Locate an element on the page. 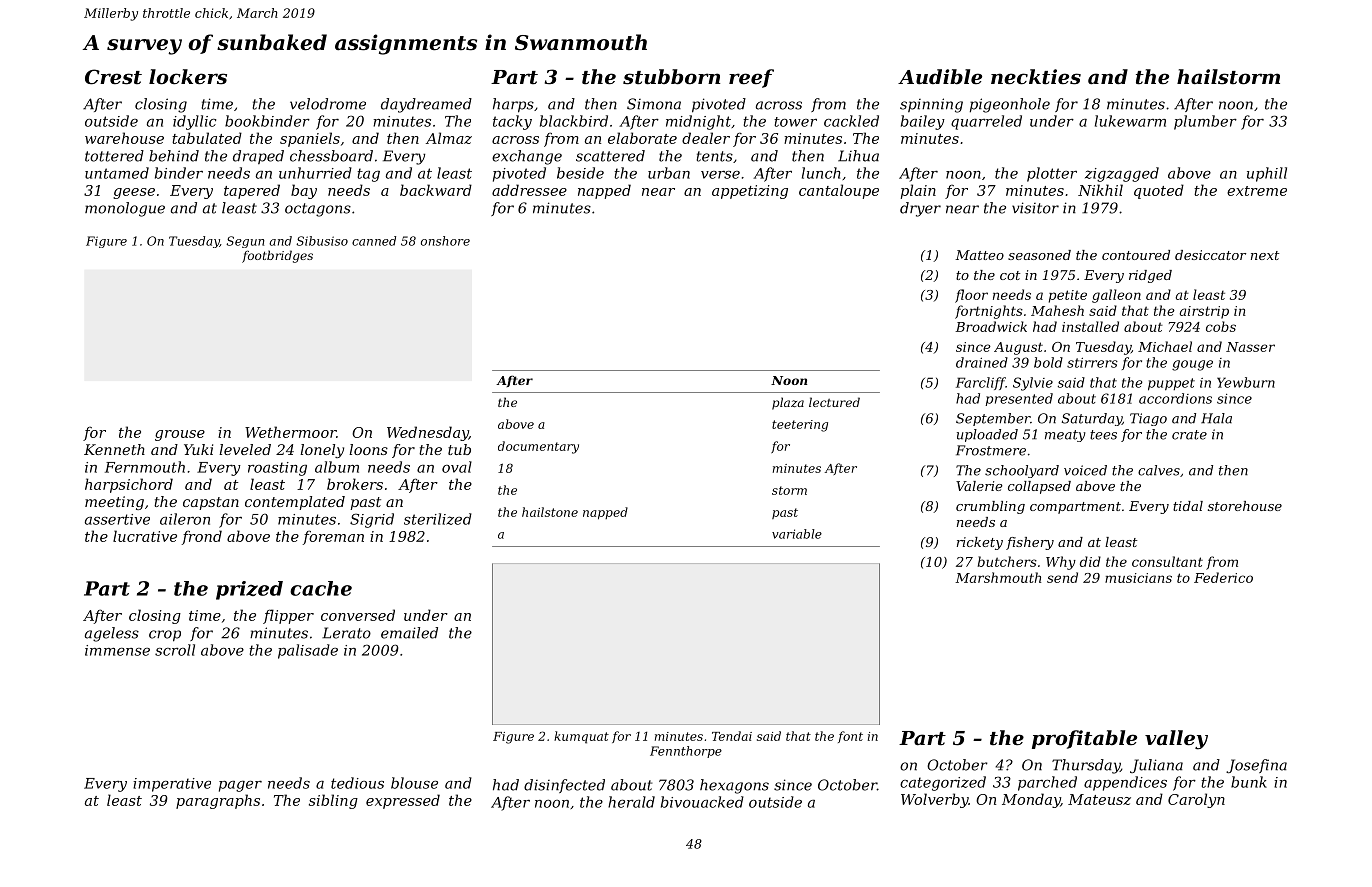 The height and width of the document is (887, 1372). reef is located at coordinates (751, 78).
